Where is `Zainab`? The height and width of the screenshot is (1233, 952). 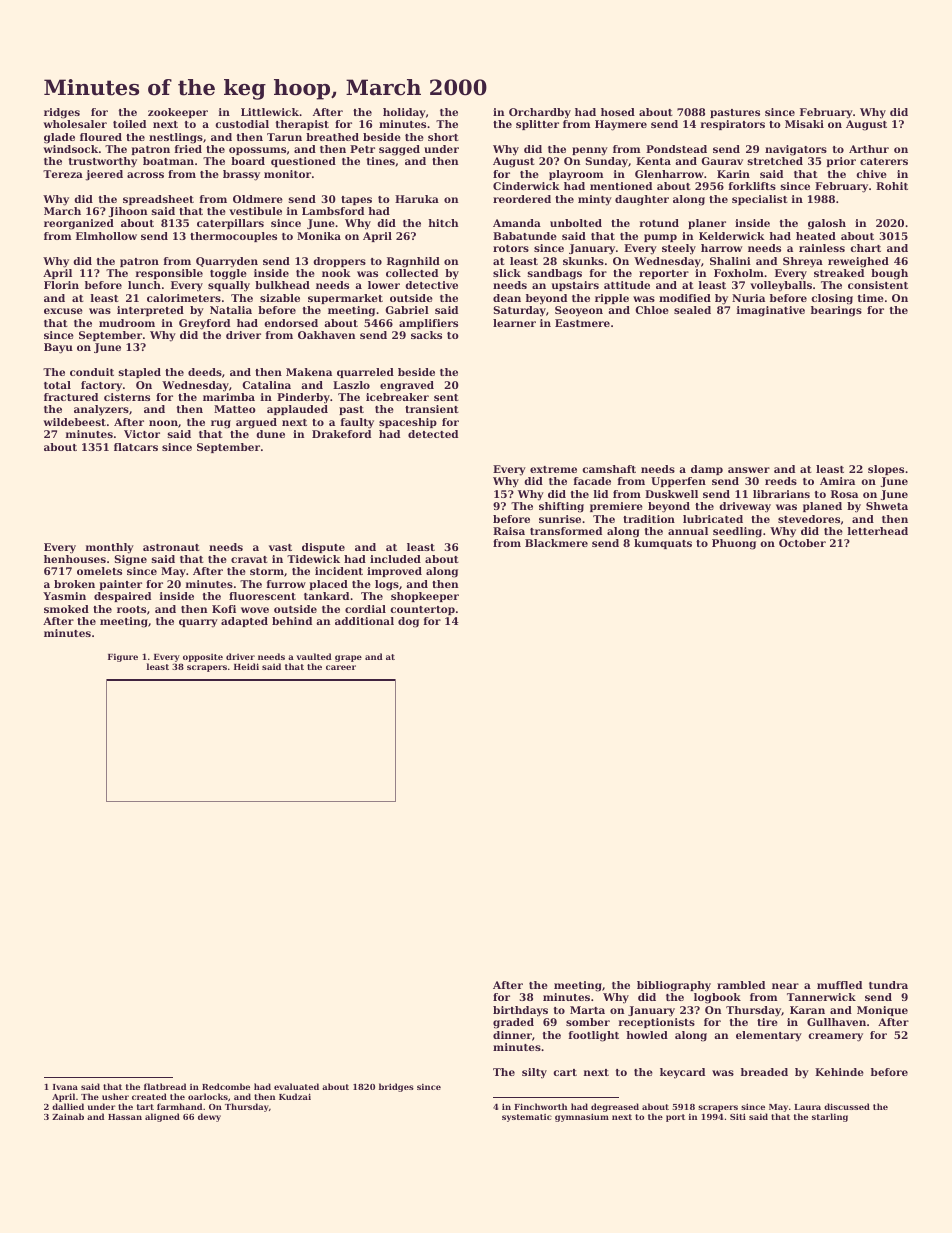
Zainab is located at coordinates (68, 1116).
